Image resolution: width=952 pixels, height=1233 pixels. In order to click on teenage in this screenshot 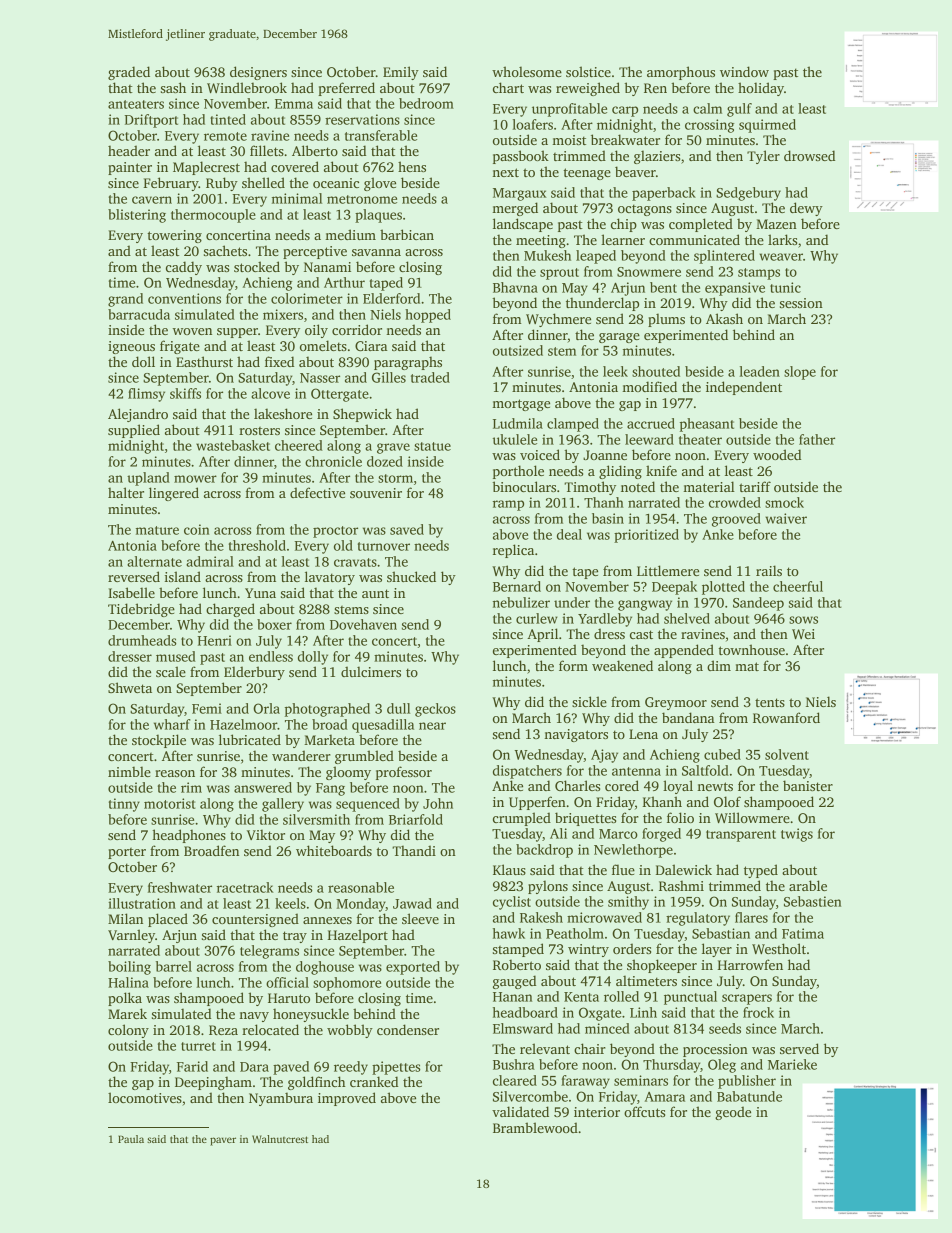, I will do `click(587, 174)`.
